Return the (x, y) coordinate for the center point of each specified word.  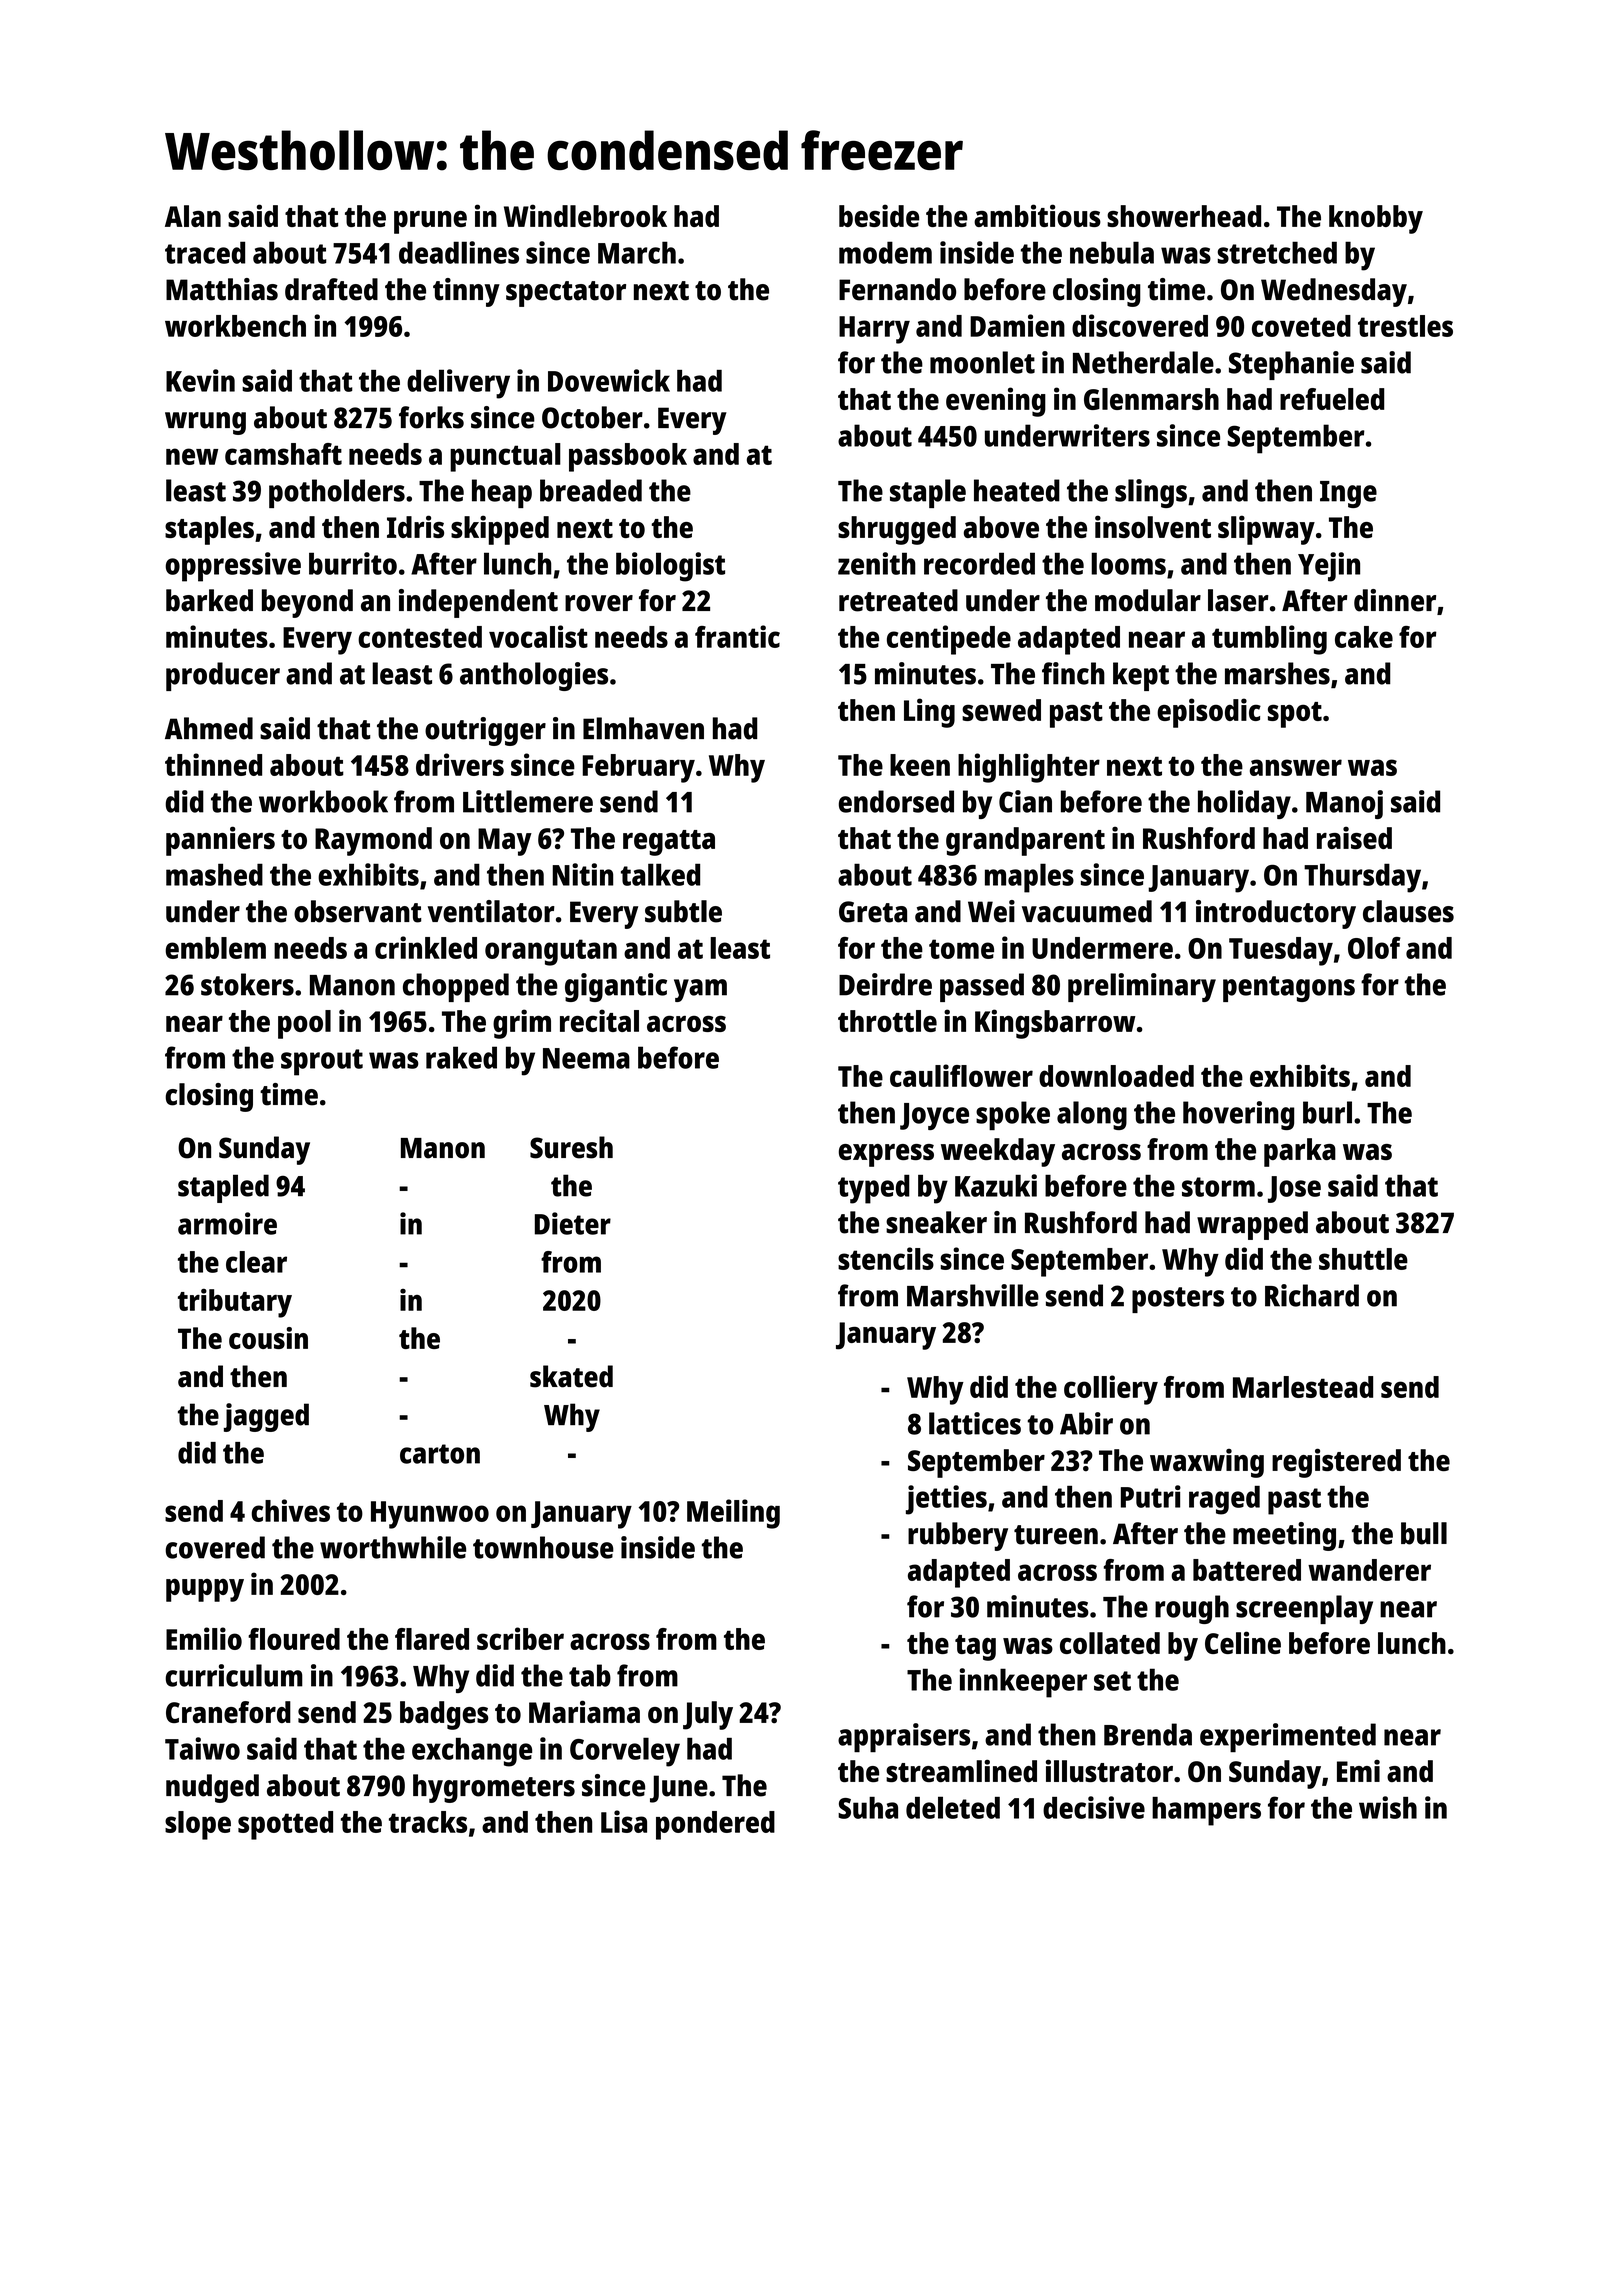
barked (209, 600)
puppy (205, 1590)
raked (461, 1057)
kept (1141, 676)
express (886, 1155)
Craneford (228, 1712)
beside (879, 215)
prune (430, 222)
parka (1300, 1152)
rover (599, 603)
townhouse (543, 1547)
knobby (1376, 219)
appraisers (904, 1737)
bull (1424, 1533)
